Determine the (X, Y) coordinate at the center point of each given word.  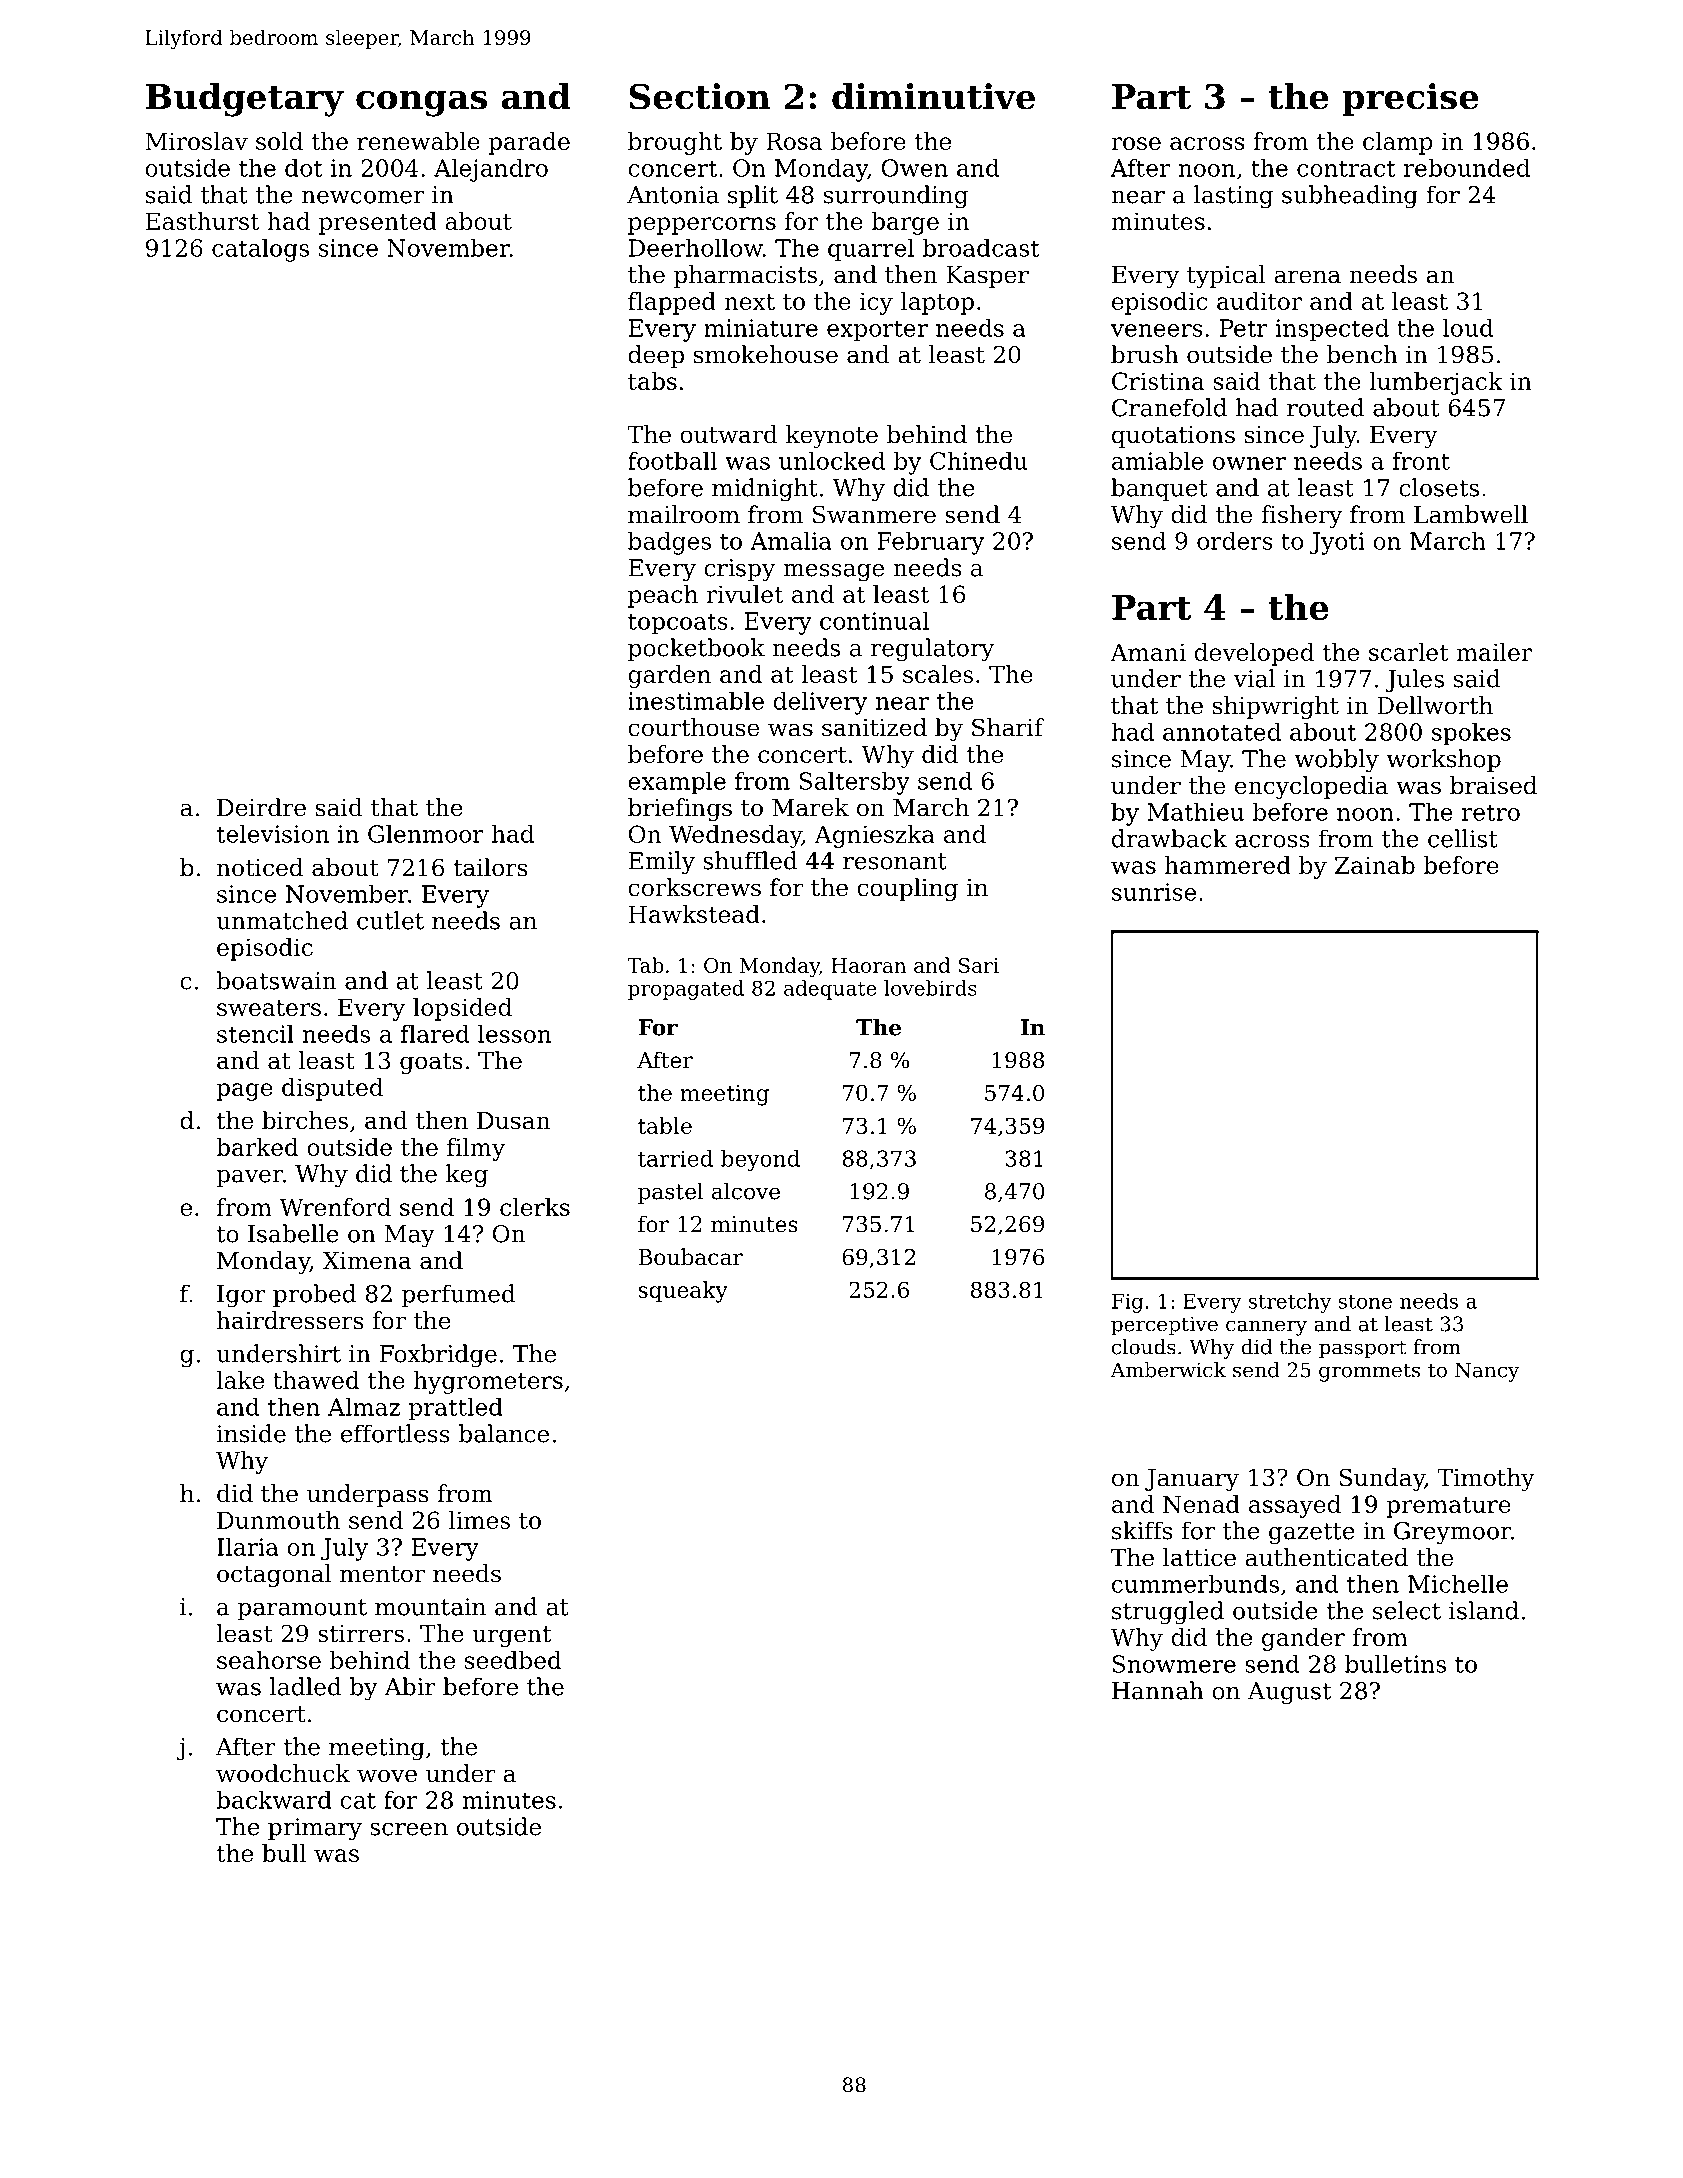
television (273, 834)
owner (1249, 463)
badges (669, 543)
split (753, 196)
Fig (1128, 1303)
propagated (686, 990)
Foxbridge (438, 1356)
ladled (306, 1686)
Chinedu (978, 461)
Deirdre (261, 807)
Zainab (1375, 865)
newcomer (363, 197)
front (1421, 461)
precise (1410, 99)
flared (435, 1033)
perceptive (1164, 1326)
